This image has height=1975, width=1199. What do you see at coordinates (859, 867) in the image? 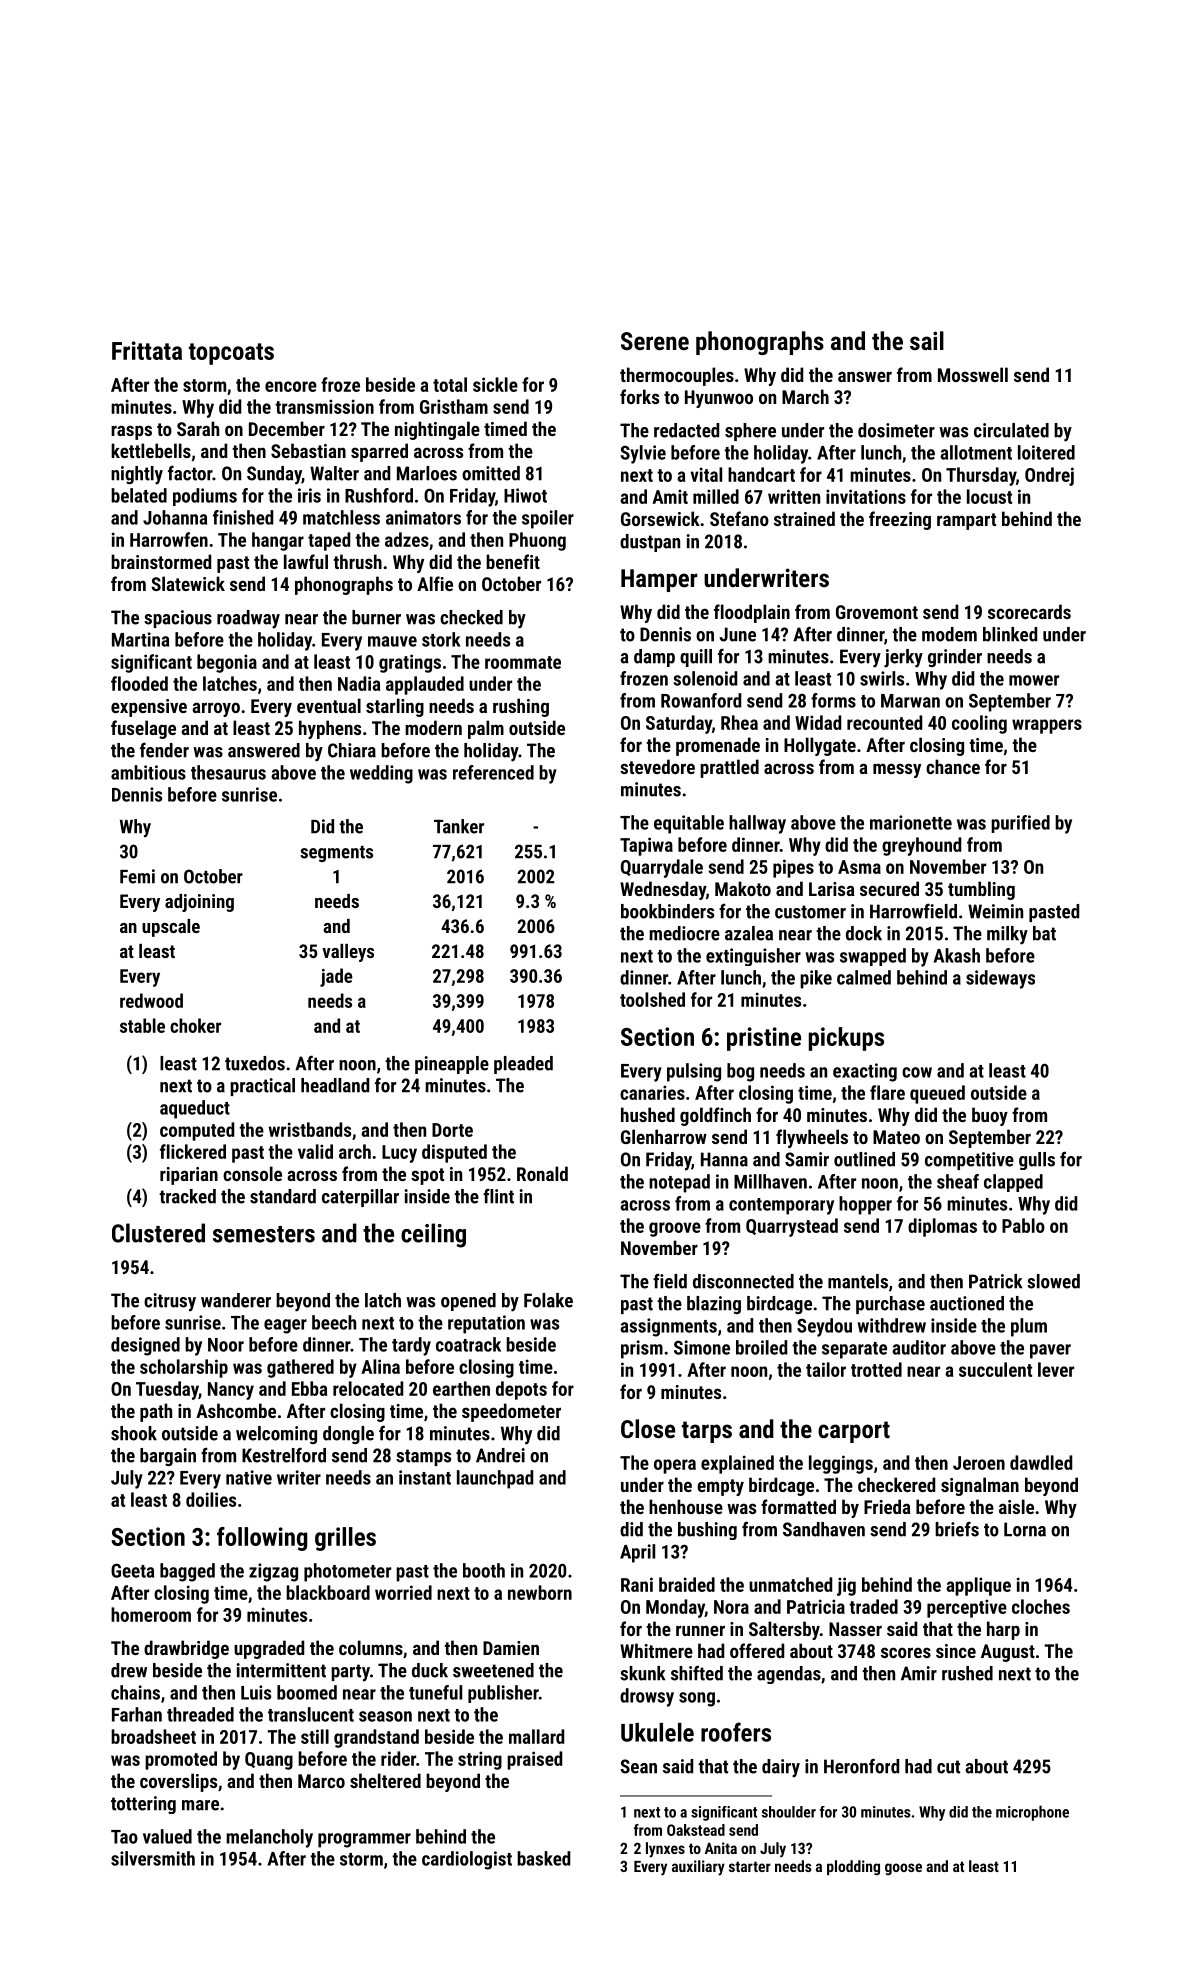
I see `Asma` at bounding box center [859, 867].
